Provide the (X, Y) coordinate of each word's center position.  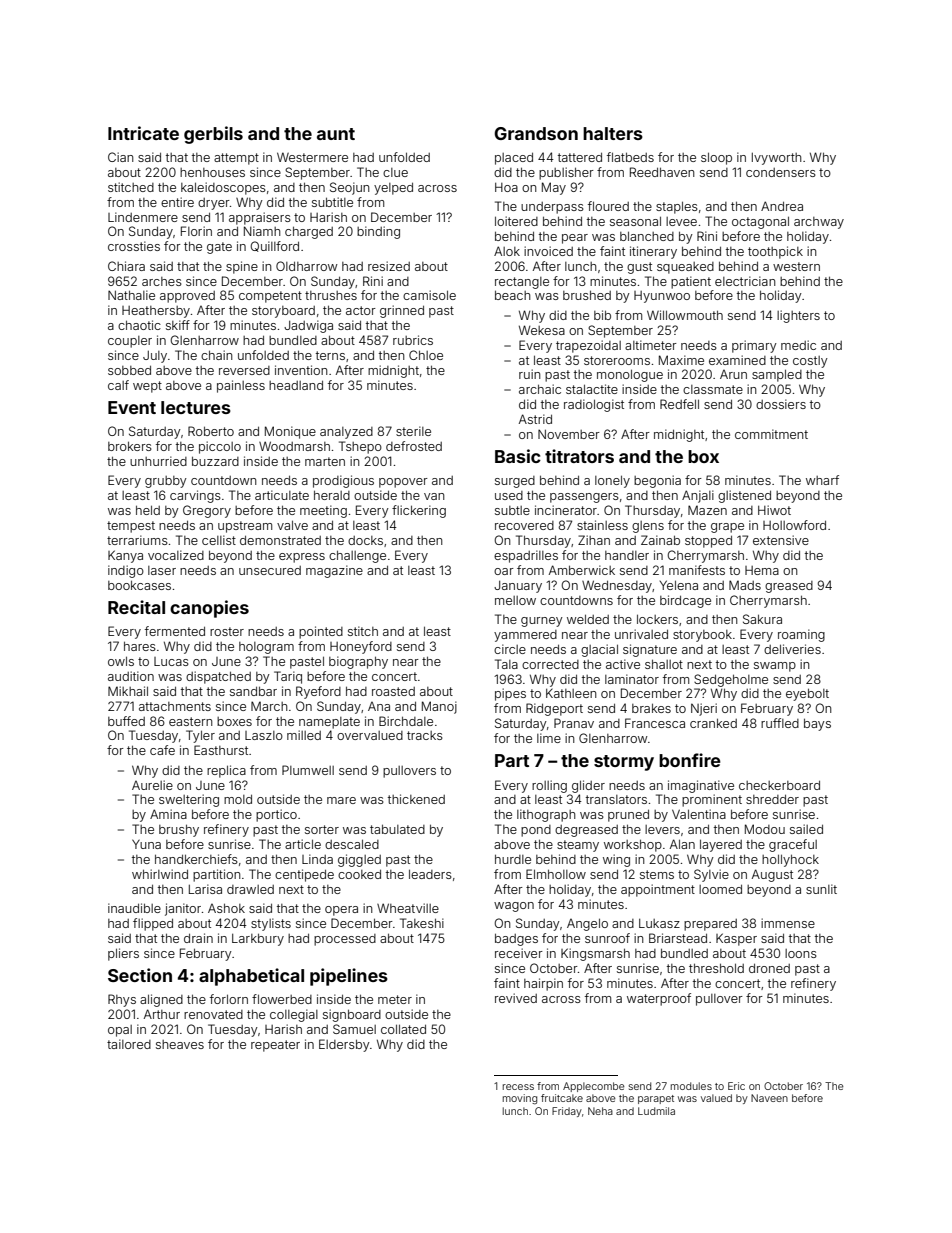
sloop (716, 158)
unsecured (270, 570)
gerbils (213, 135)
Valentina (699, 814)
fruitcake (562, 1098)
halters (613, 133)
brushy (179, 830)
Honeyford (361, 647)
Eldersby (344, 1045)
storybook (702, 636)
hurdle (513, 859)
